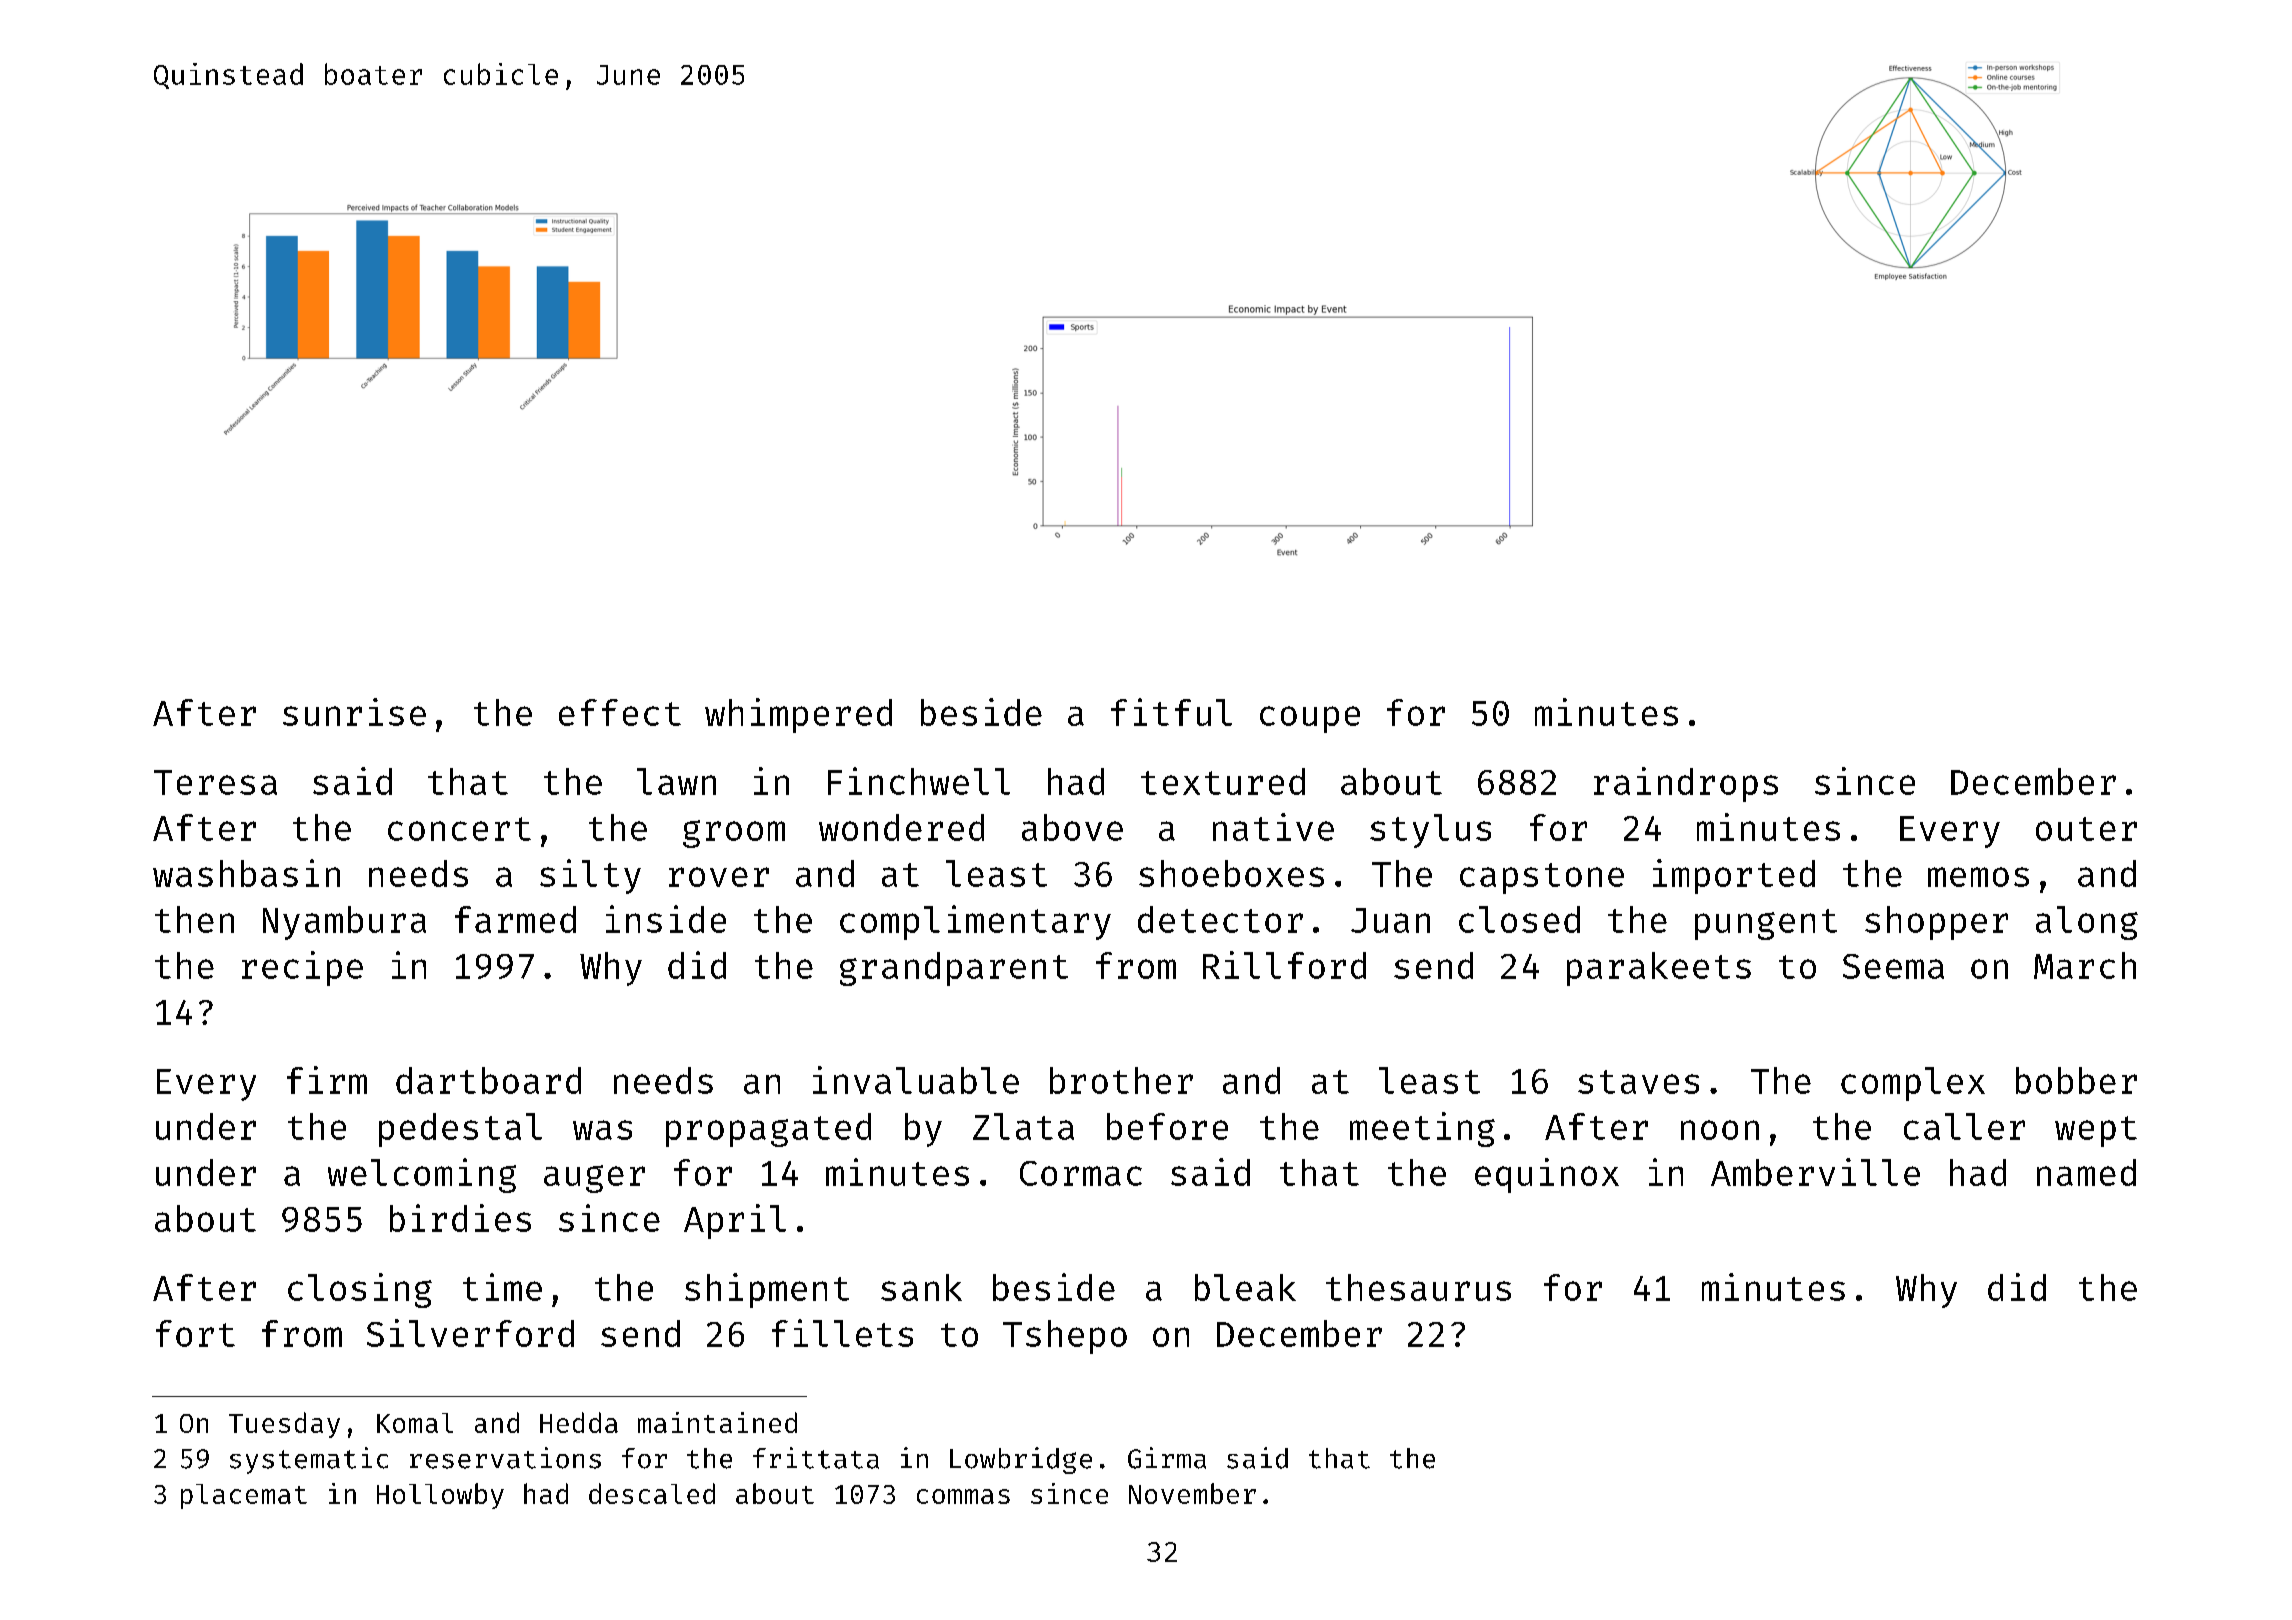 The height and width of the screenshot is (1620, 2292). What do you see at coordinates (1686, 784) in the screenshot?
I see `raindrops` at bounding box center [1686, 784].
